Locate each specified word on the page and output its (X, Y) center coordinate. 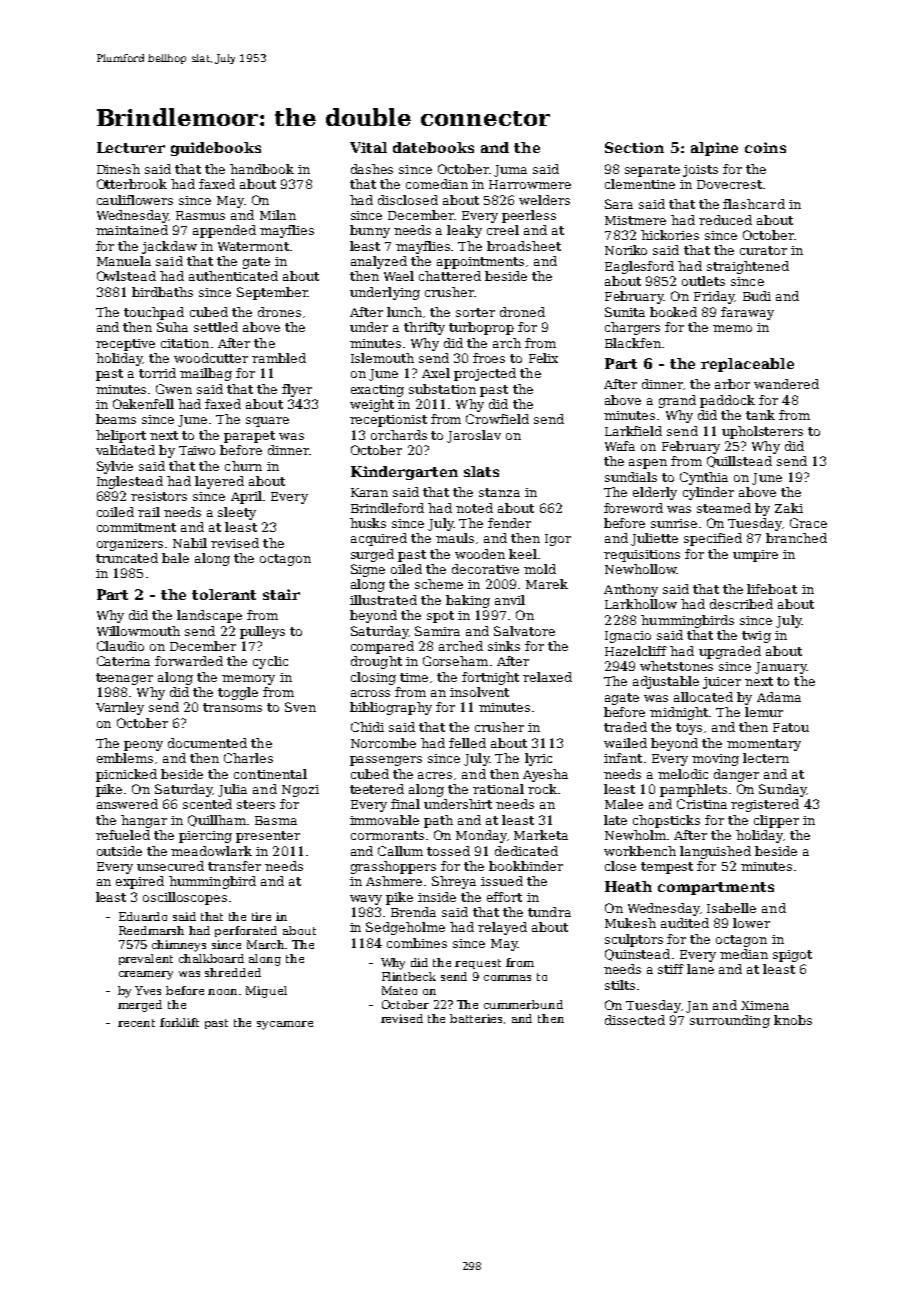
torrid (157, 373)
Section (634, 147)
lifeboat (772, 589)
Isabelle (731, 908)
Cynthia (704, 478)
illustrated (383, 600)
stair (281, 594)
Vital (368, 147)
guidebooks (216, 149)
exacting (377, 391)
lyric (538, 759)
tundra (549, 912)
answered (127, 804)
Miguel (266, 992)
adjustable (666, 682)
